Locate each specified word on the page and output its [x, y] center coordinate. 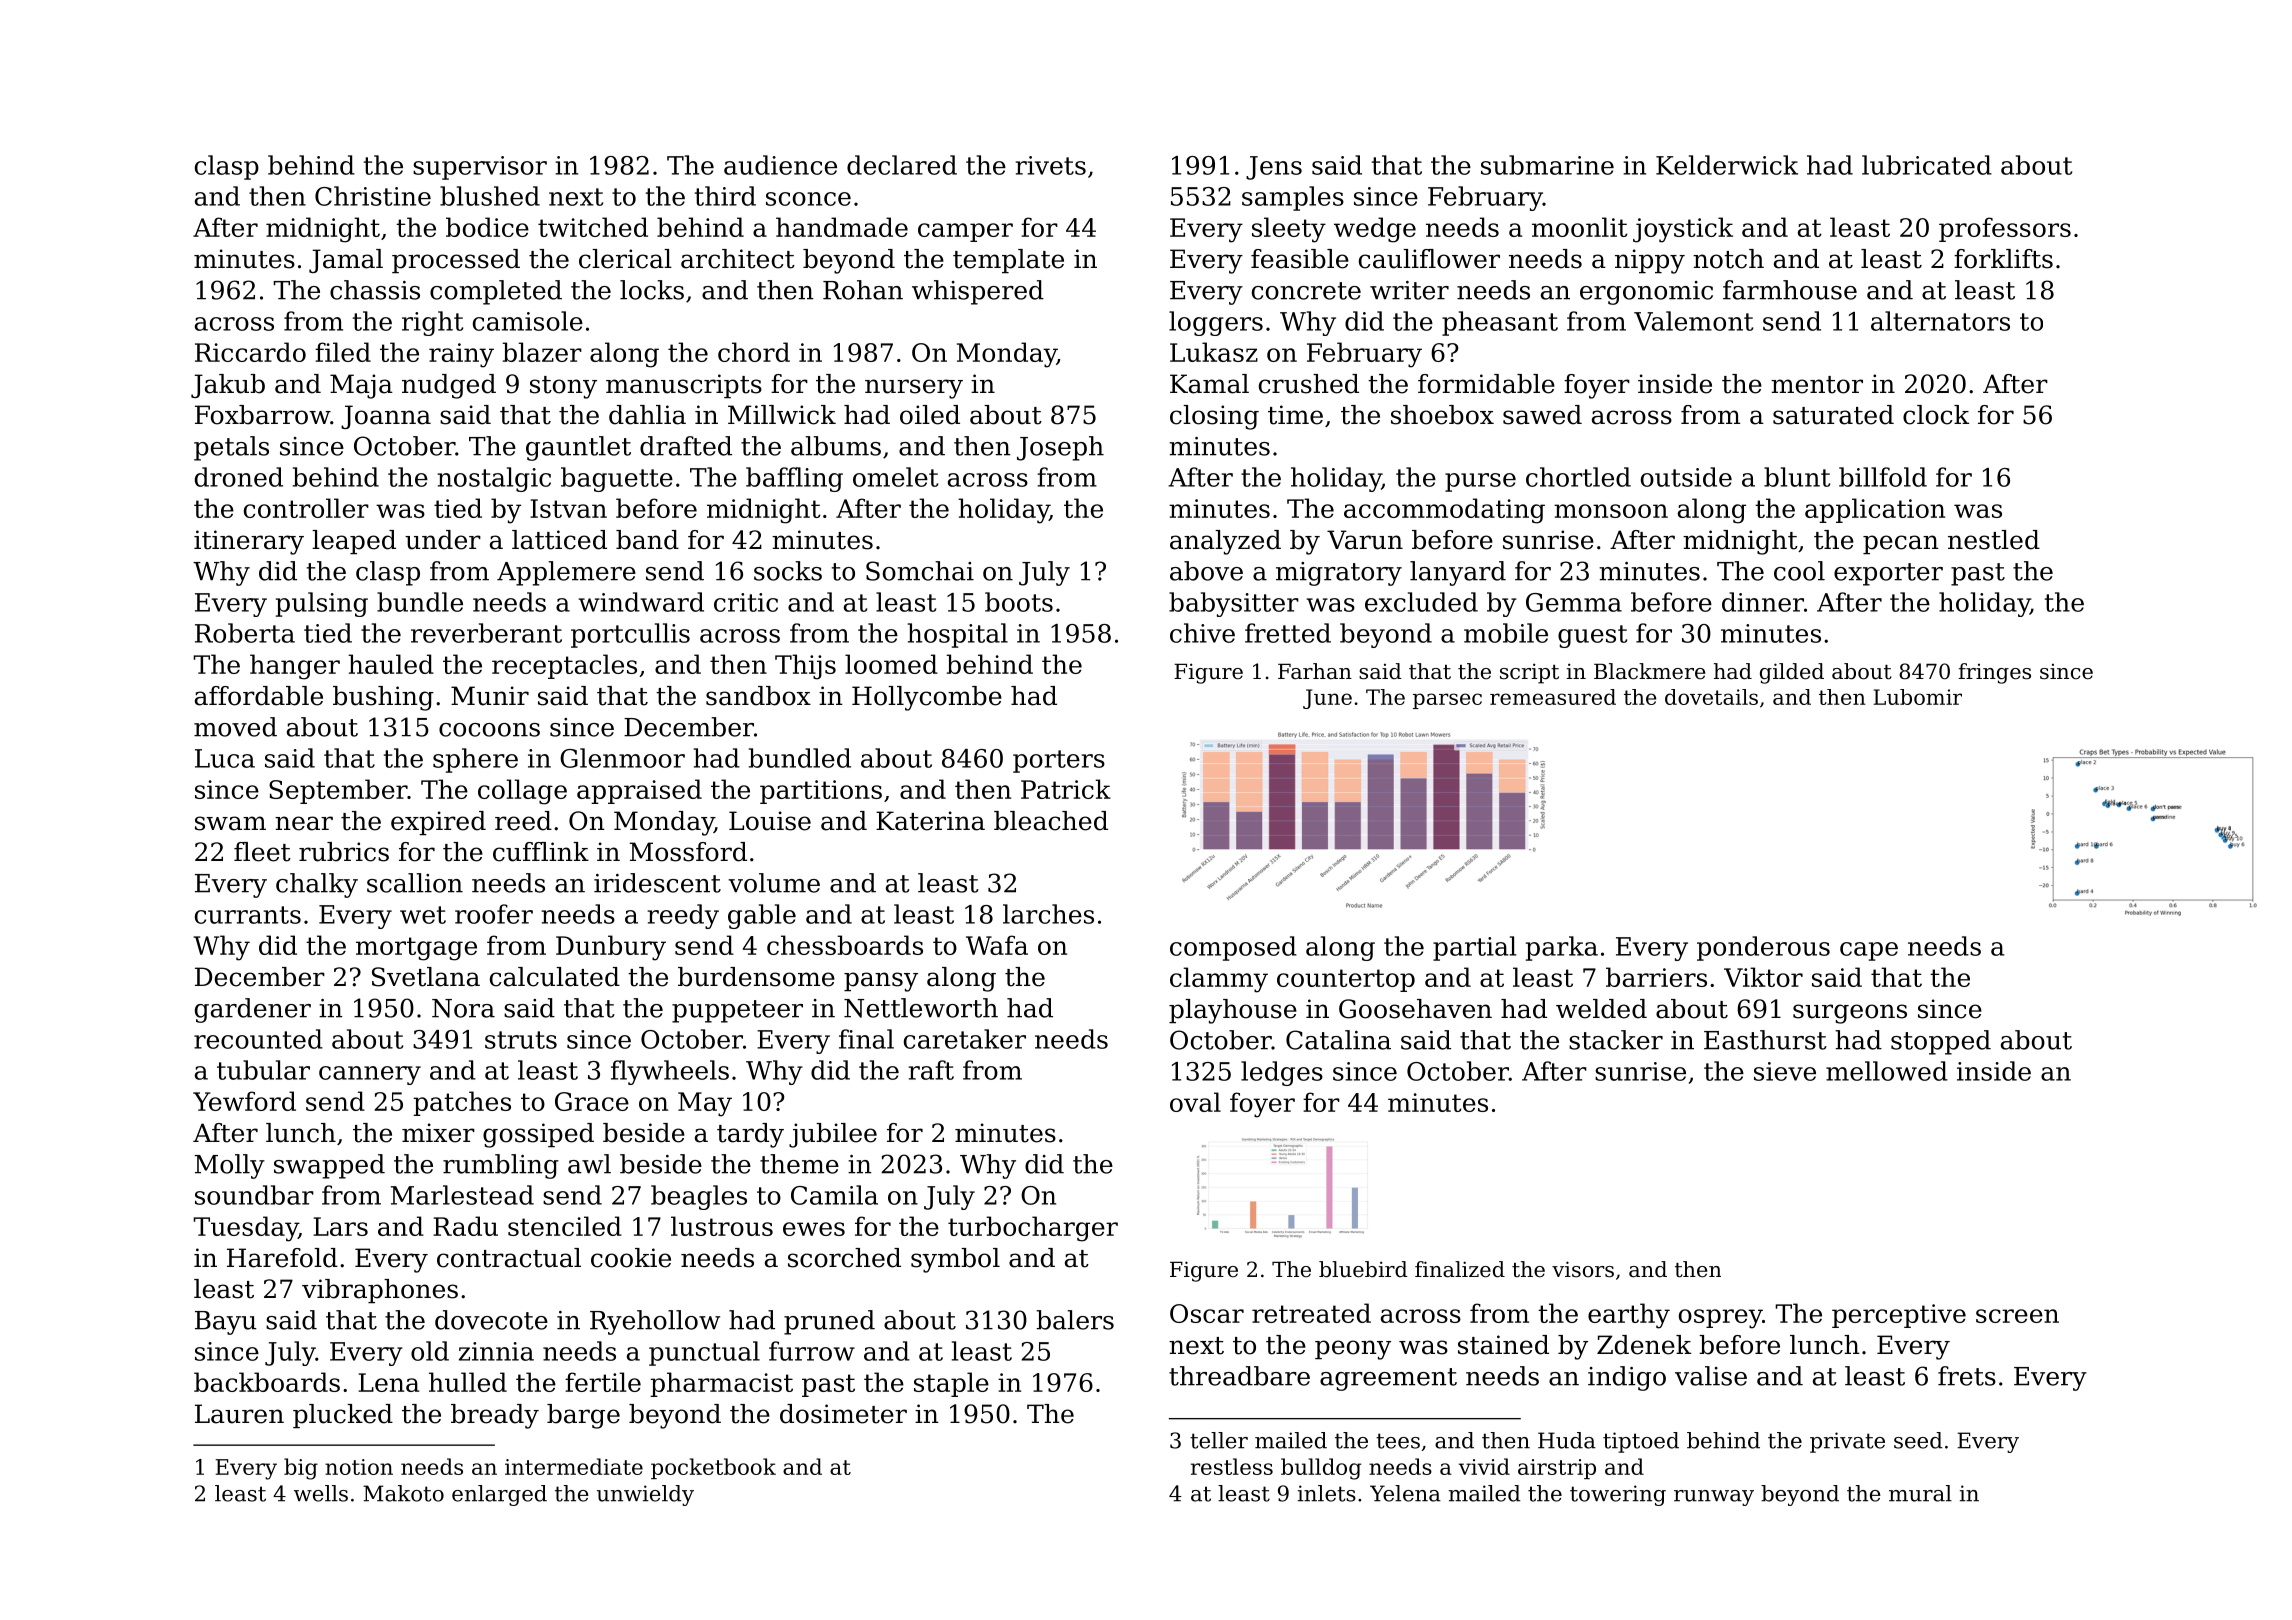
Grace [592, 1101]
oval [1195, 1102]
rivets [1051, 165]
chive [1202, 633]
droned [239, 477]
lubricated [1927, 165]
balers [1075, 1320]
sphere [475, 760]
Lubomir [1917, 697]
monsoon [1611, 511]
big [301, 1469]
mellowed [1887, 1071]
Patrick [1066, 789]
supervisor [480, 168]
